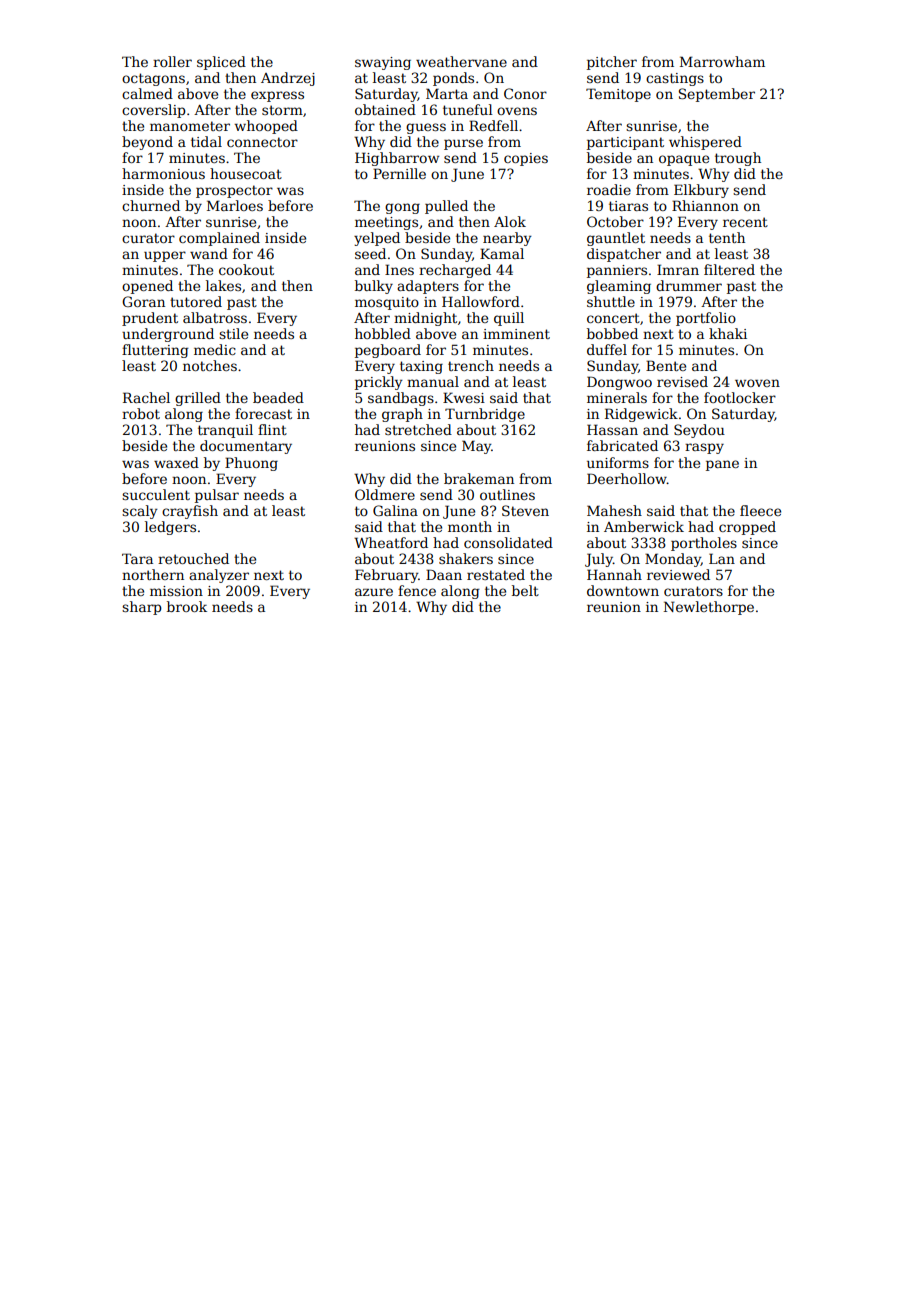 Image resolution: width=908 pixels, height=1316 pixels. I want to click on spliced, so click(221, 63).
